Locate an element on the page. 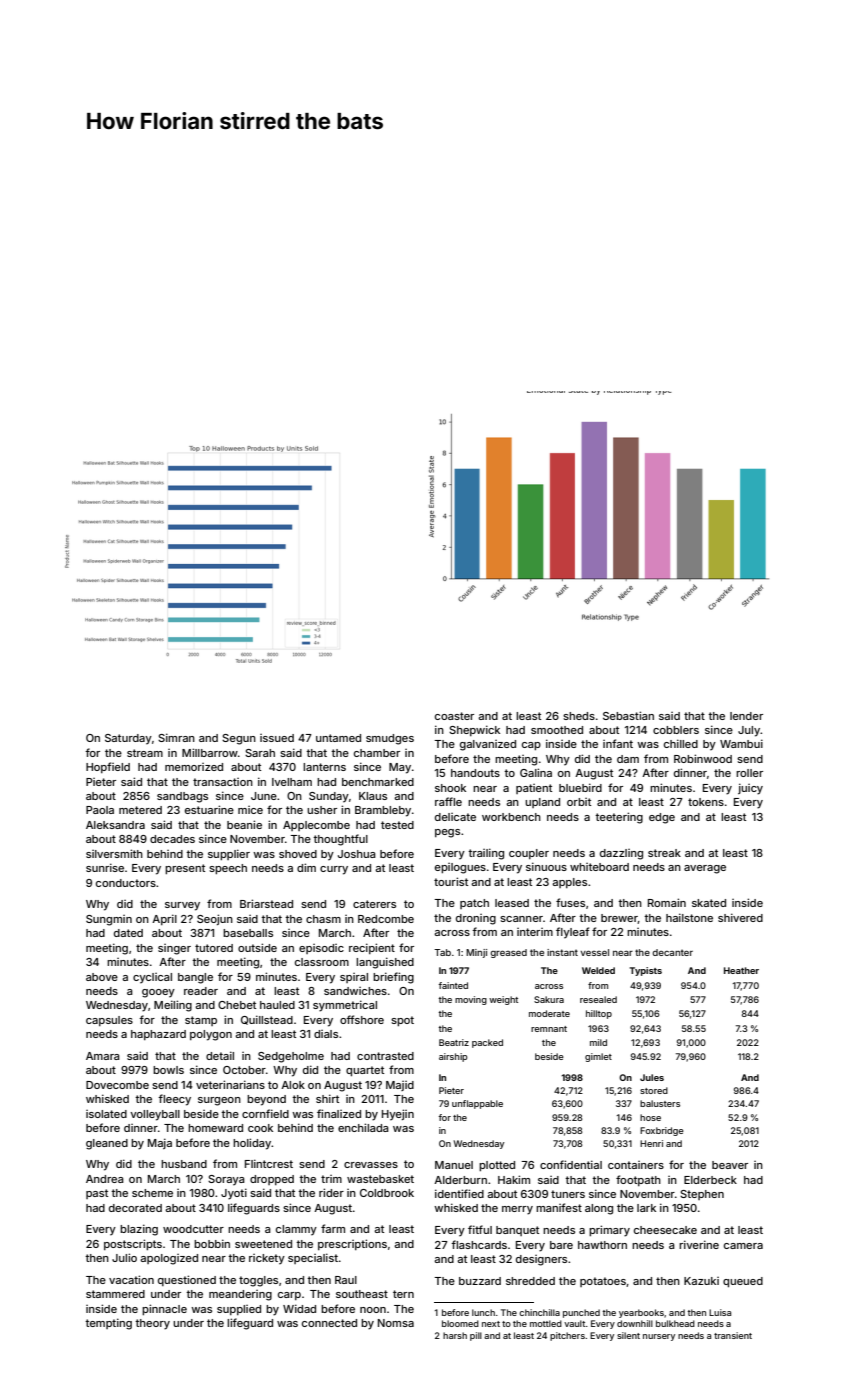 The height and width of the image is (1400, 849). Hopfield is located at coordinates (108, 767).
